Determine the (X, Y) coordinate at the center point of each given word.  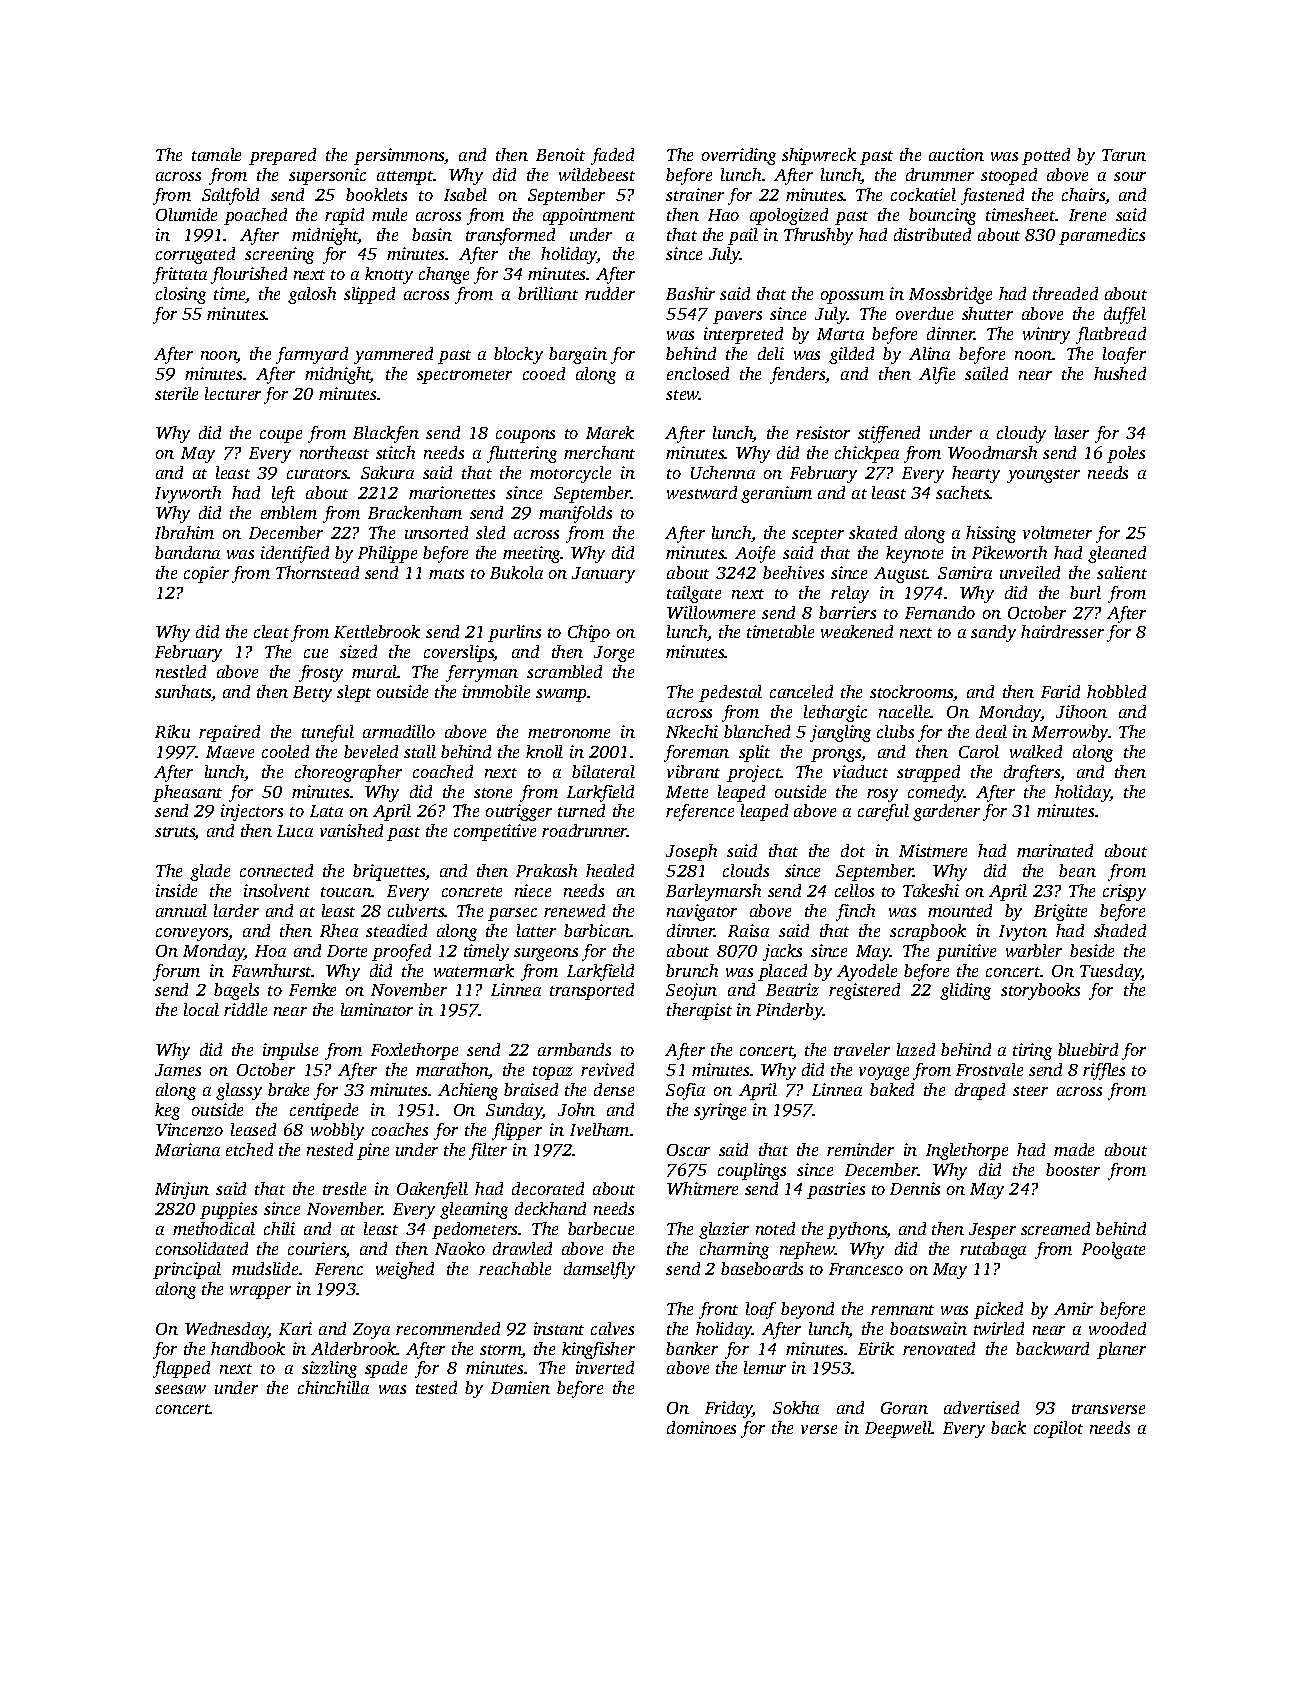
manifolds (575, 514)
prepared (282, 156)
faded (612, 156)
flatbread (1111, 335)
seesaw (180, 1389)
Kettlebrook (377, 631)
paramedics (1102, 236)
